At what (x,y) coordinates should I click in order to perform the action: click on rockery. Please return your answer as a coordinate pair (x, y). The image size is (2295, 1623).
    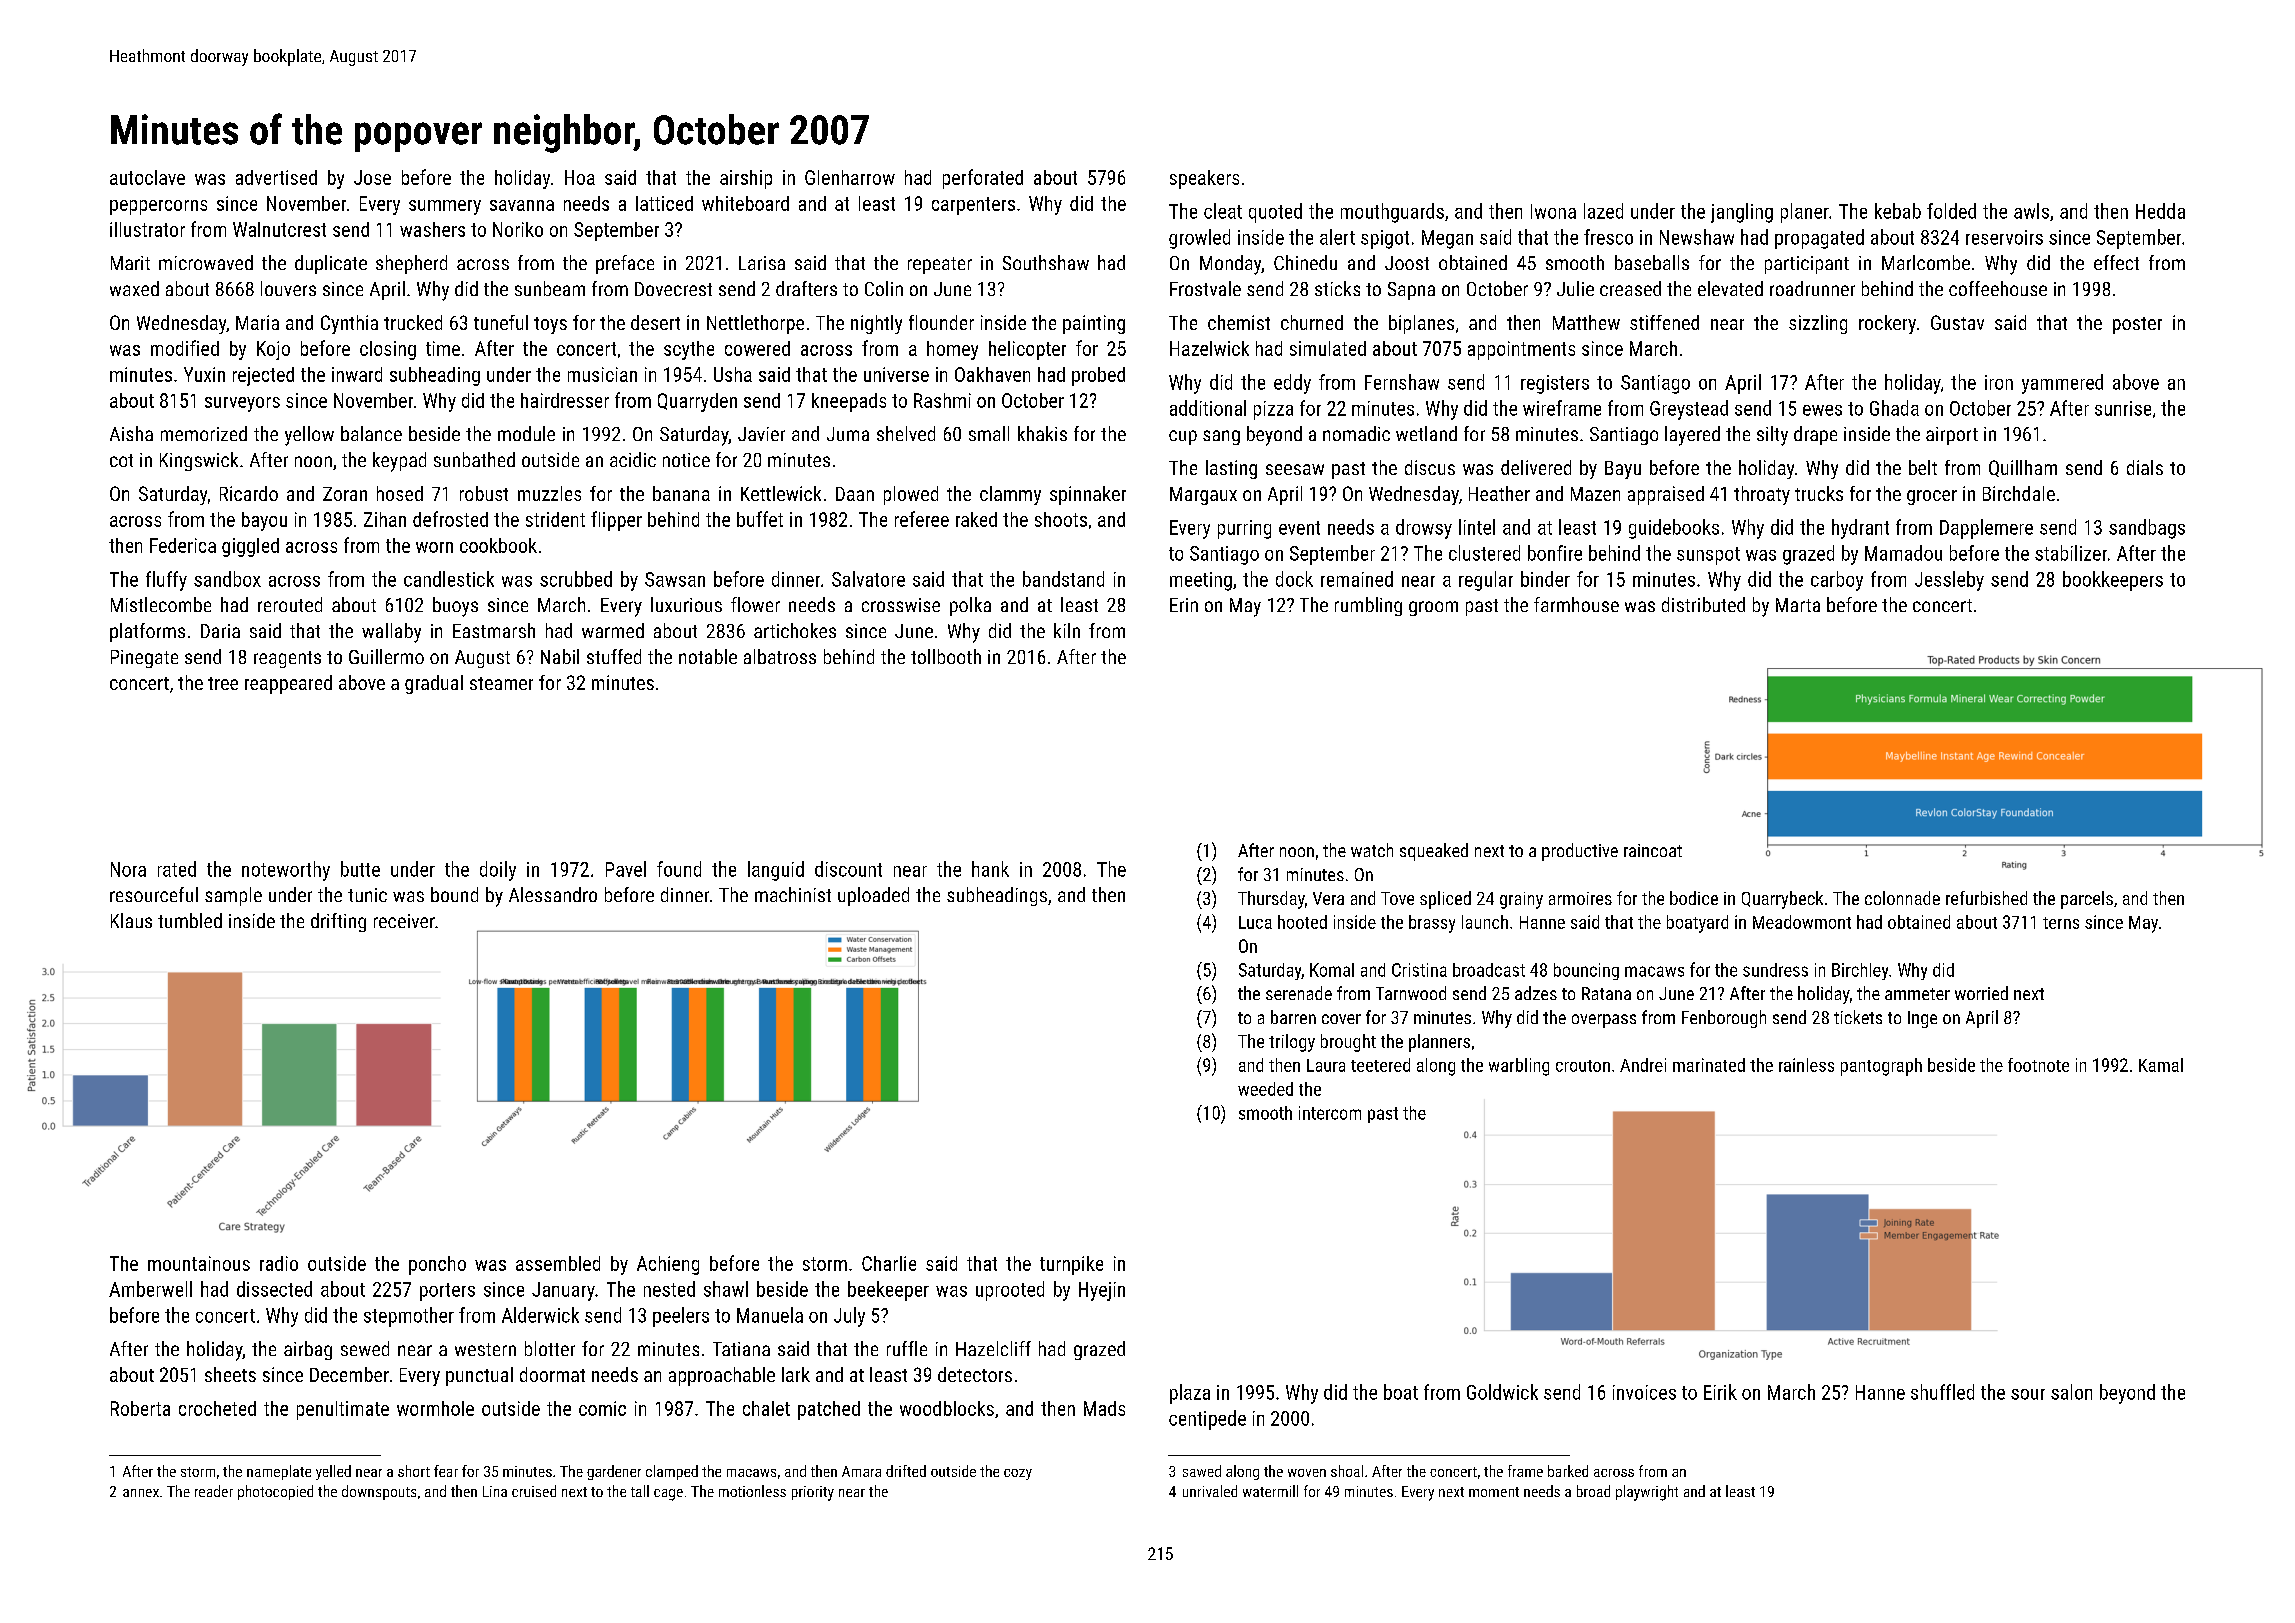
    Looking at the image, I should click on (1887, 324).
